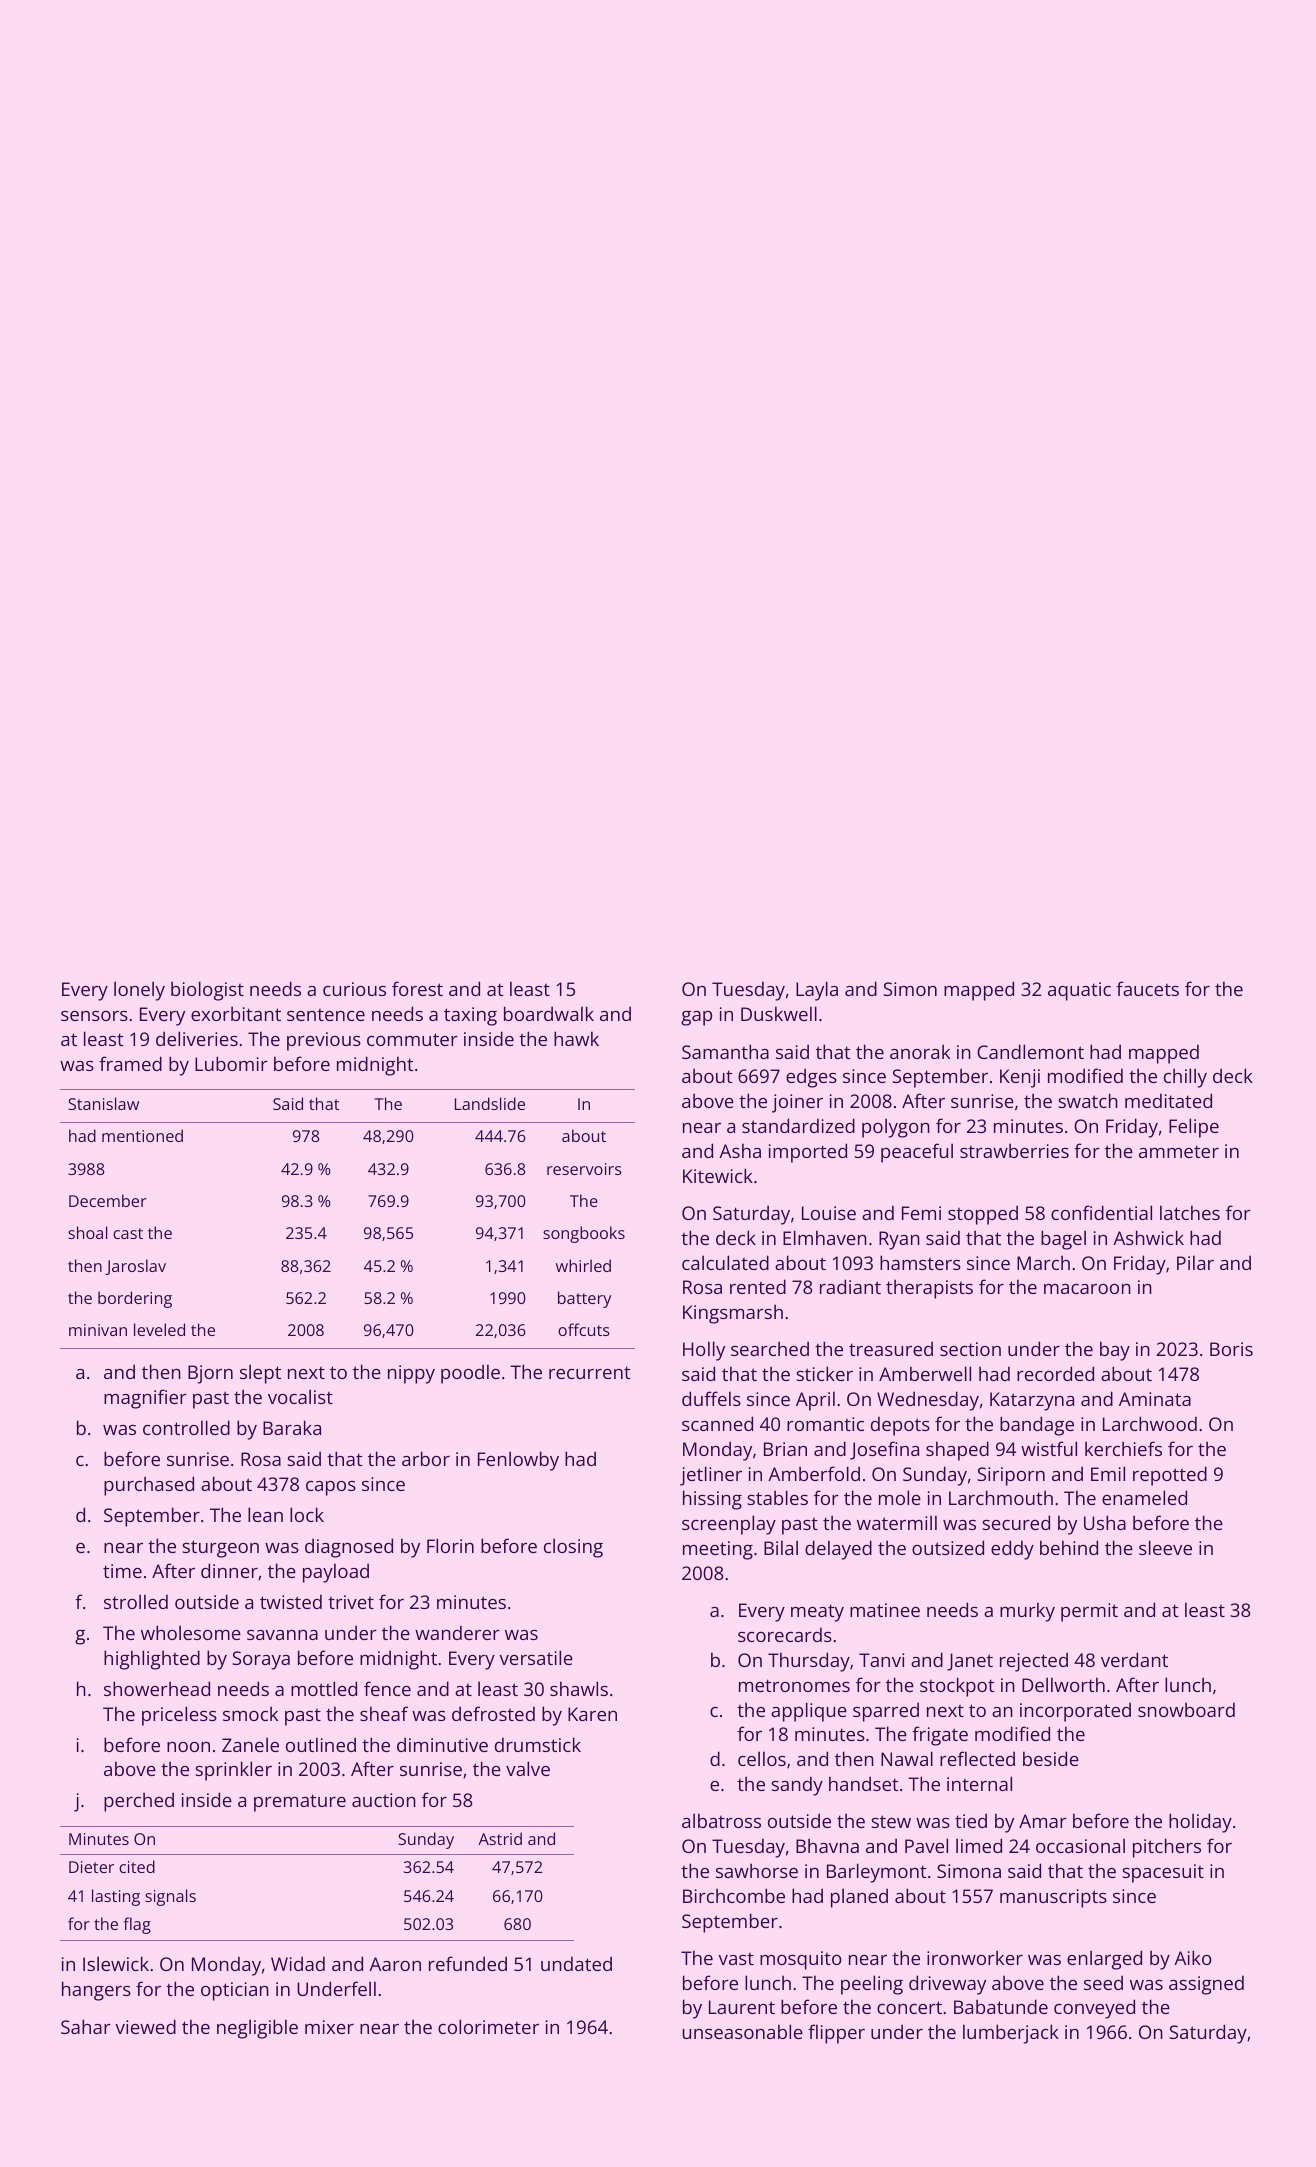  I want to click on sprinkler, so click(233, 1771).
